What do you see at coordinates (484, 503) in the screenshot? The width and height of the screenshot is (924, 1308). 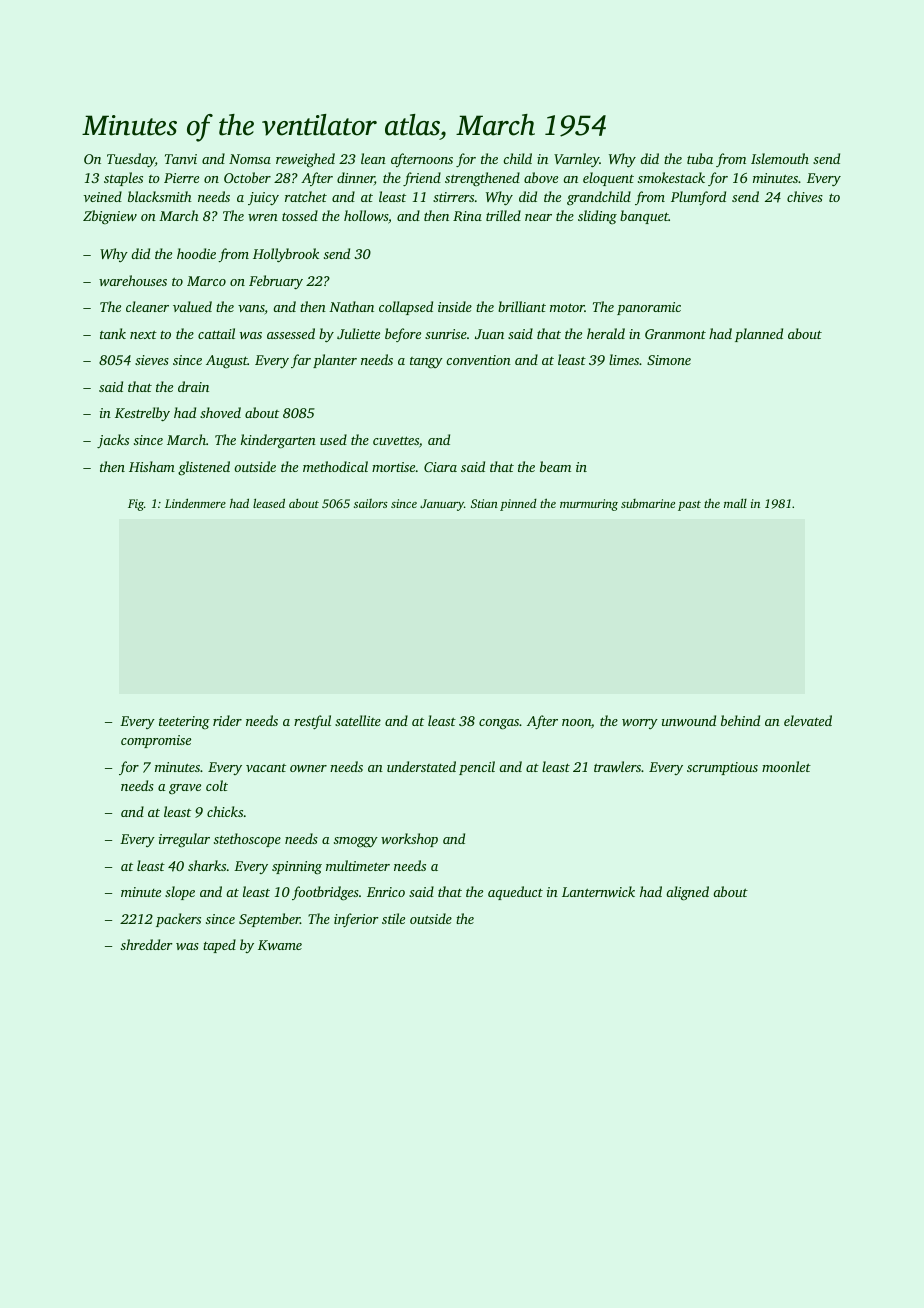 I see `Stian` at bounding box center [484, 503].
